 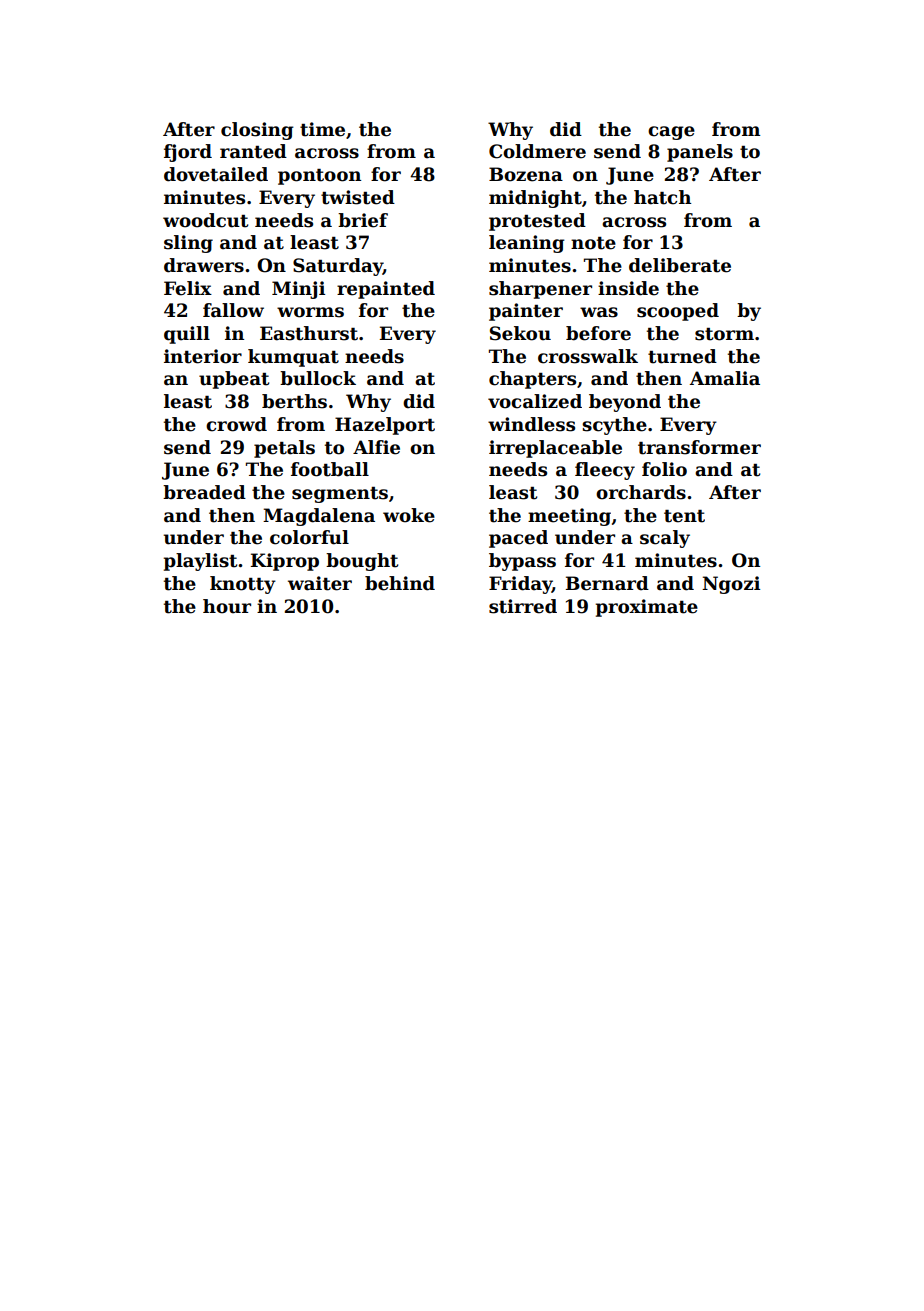 What do you see at coordinates (257, 131) in the screenshot?
I see `closing` at bounding box center [257, 131].
